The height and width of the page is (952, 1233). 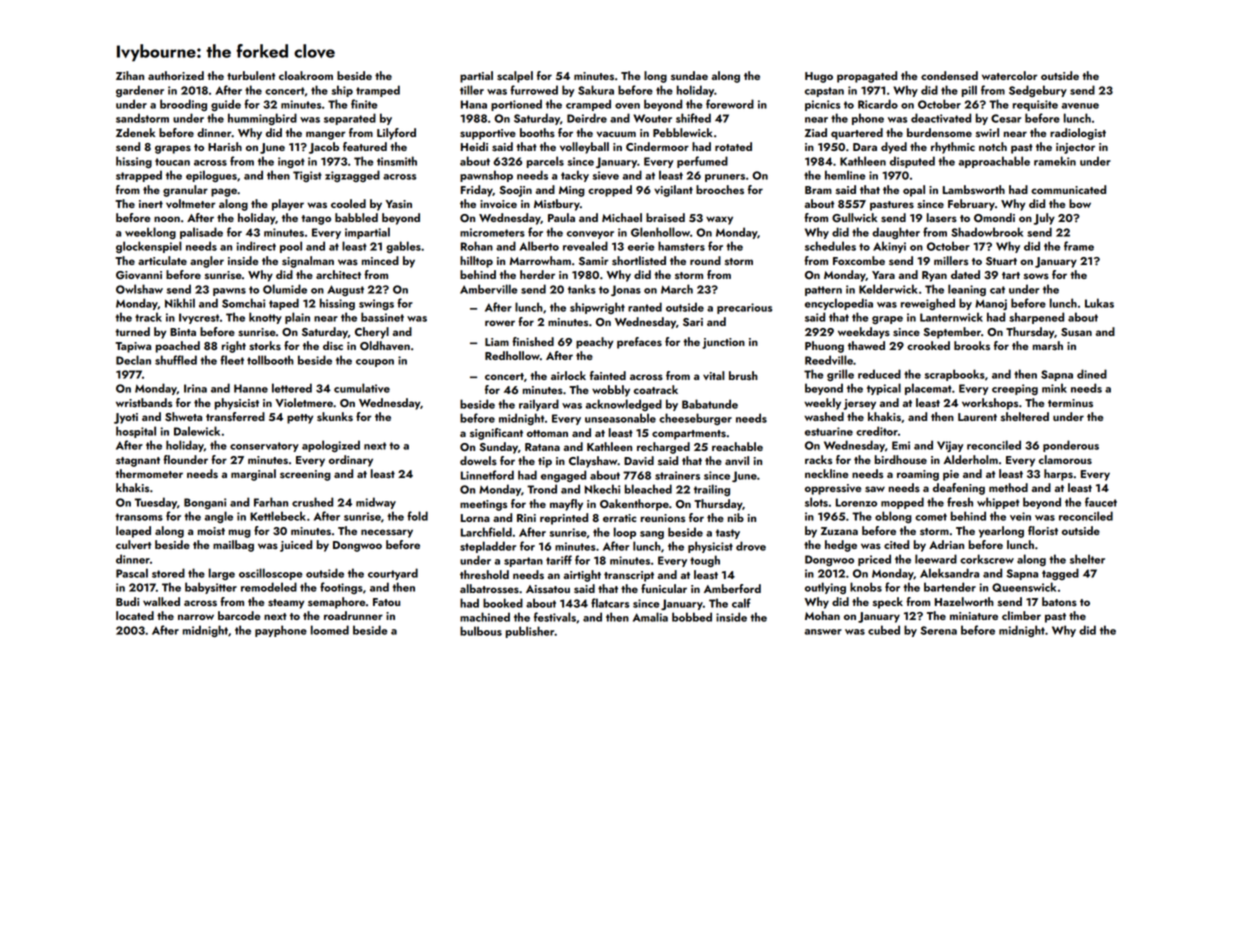 I want to click on Pebblewick, so click(x=683, y=132).
